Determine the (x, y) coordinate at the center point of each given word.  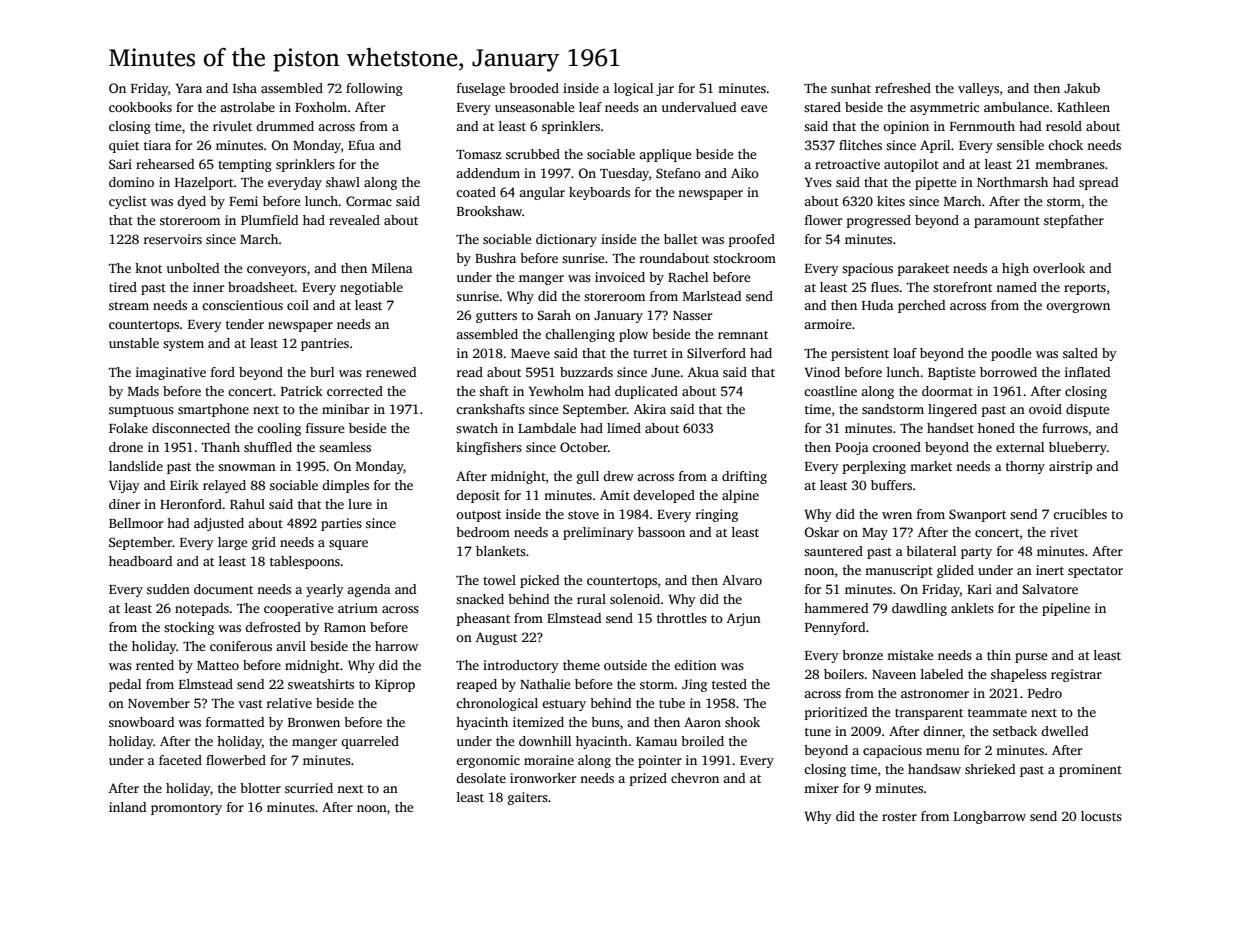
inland (127, 807)
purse (1031, 658)
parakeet (923, 269)
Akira (650, 409)
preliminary (598, 533)
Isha (245, 88)
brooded (534, 88)
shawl (343, 182)
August (496, 638)
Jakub (1082, 88)
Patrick (302, 391)
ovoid (1045, 409)
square (348, 545)
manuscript (899, 571)
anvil (291, 646)
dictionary (566, 240)
